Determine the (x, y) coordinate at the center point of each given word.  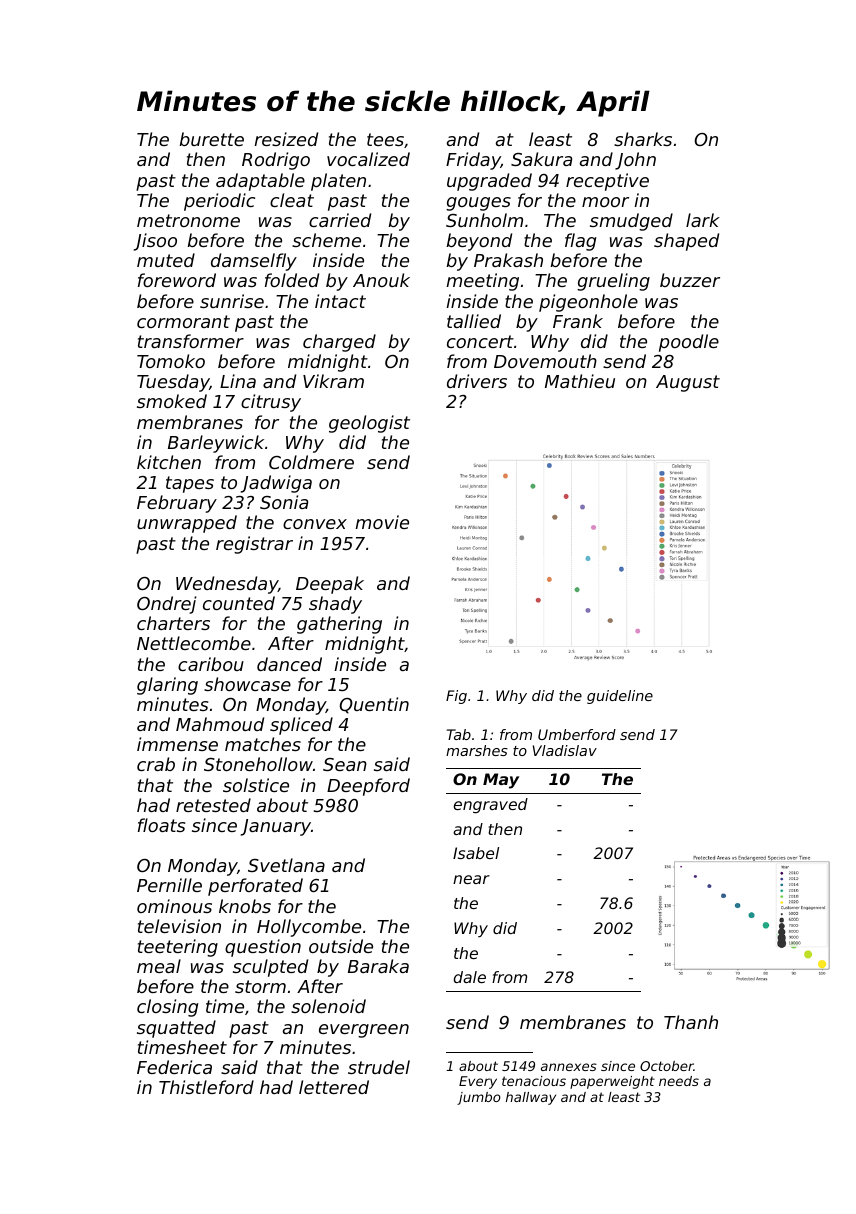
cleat (292, 200)
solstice (256, 785)
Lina (238, 381)
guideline (620, 697)
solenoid (328, 1006)
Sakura (541, 159)
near (471, 879)
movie (382, 522)
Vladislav (565, 750)
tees (385, 139)
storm (260, 986)
